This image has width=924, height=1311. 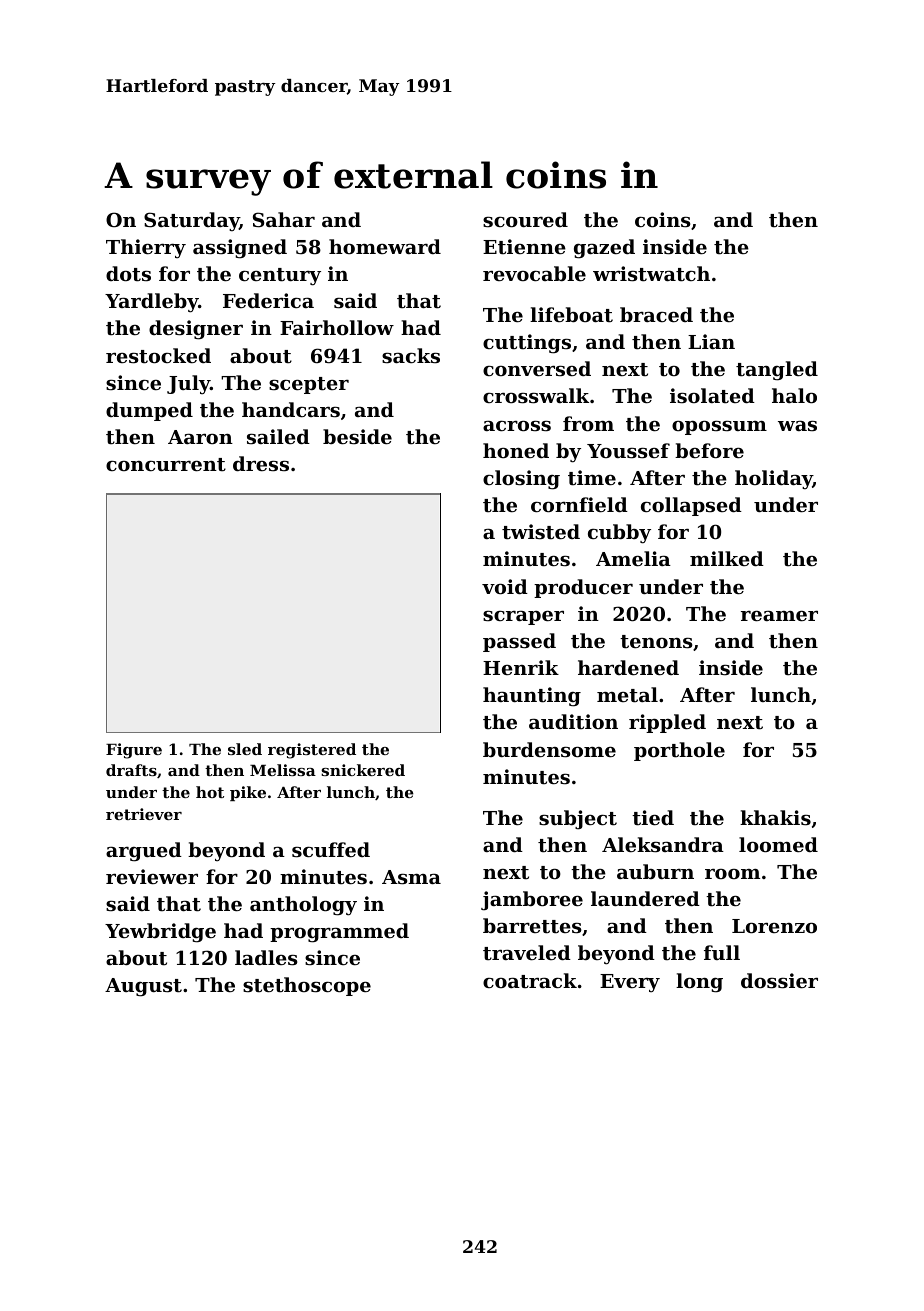 I want to click on Fairhollow, so click(x=337, y=327).
